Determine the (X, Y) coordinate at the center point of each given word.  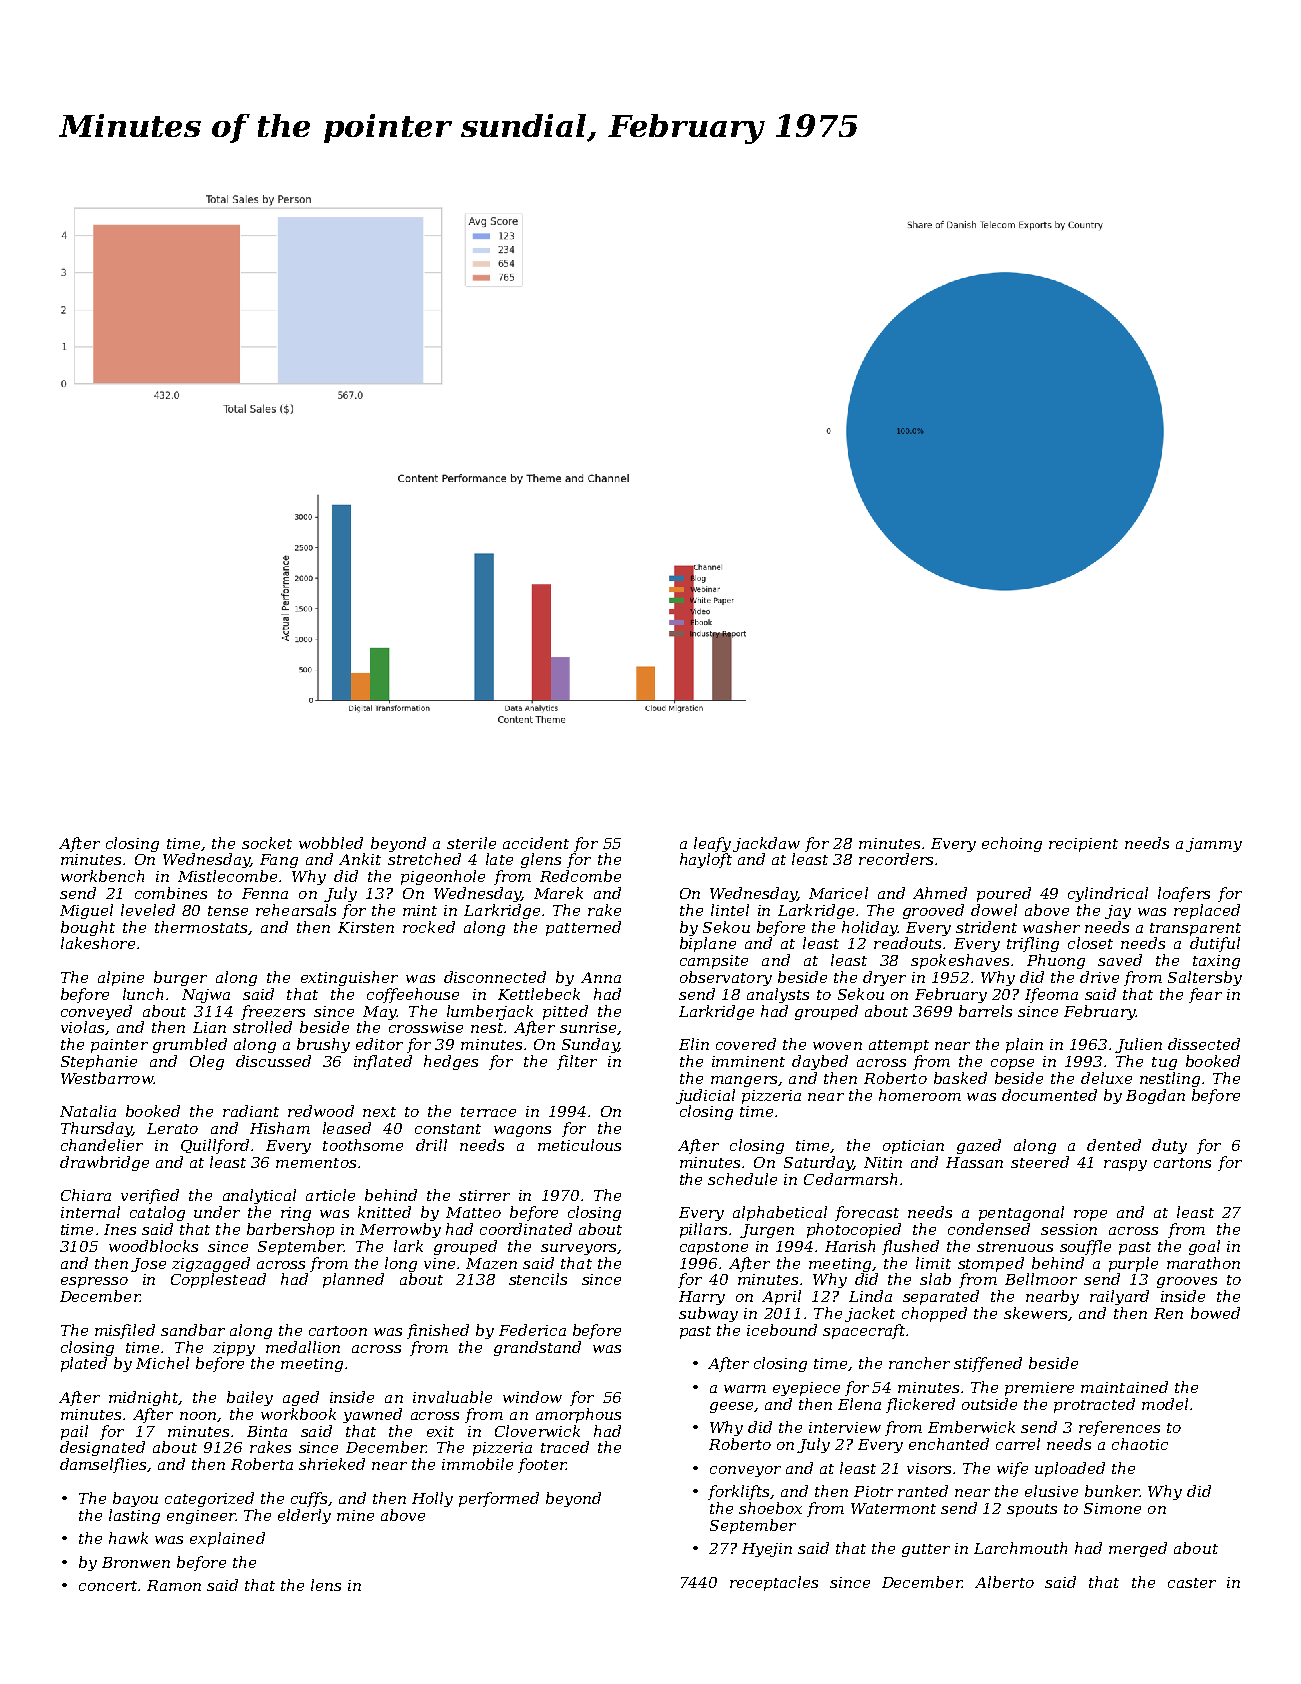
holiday (870, 928)
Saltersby (1205, 978)
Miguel (86, 911)
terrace (488, 1112)
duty (1169, 1146)
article (330, 1195)
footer (542, 1465)
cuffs (309, 1499)
